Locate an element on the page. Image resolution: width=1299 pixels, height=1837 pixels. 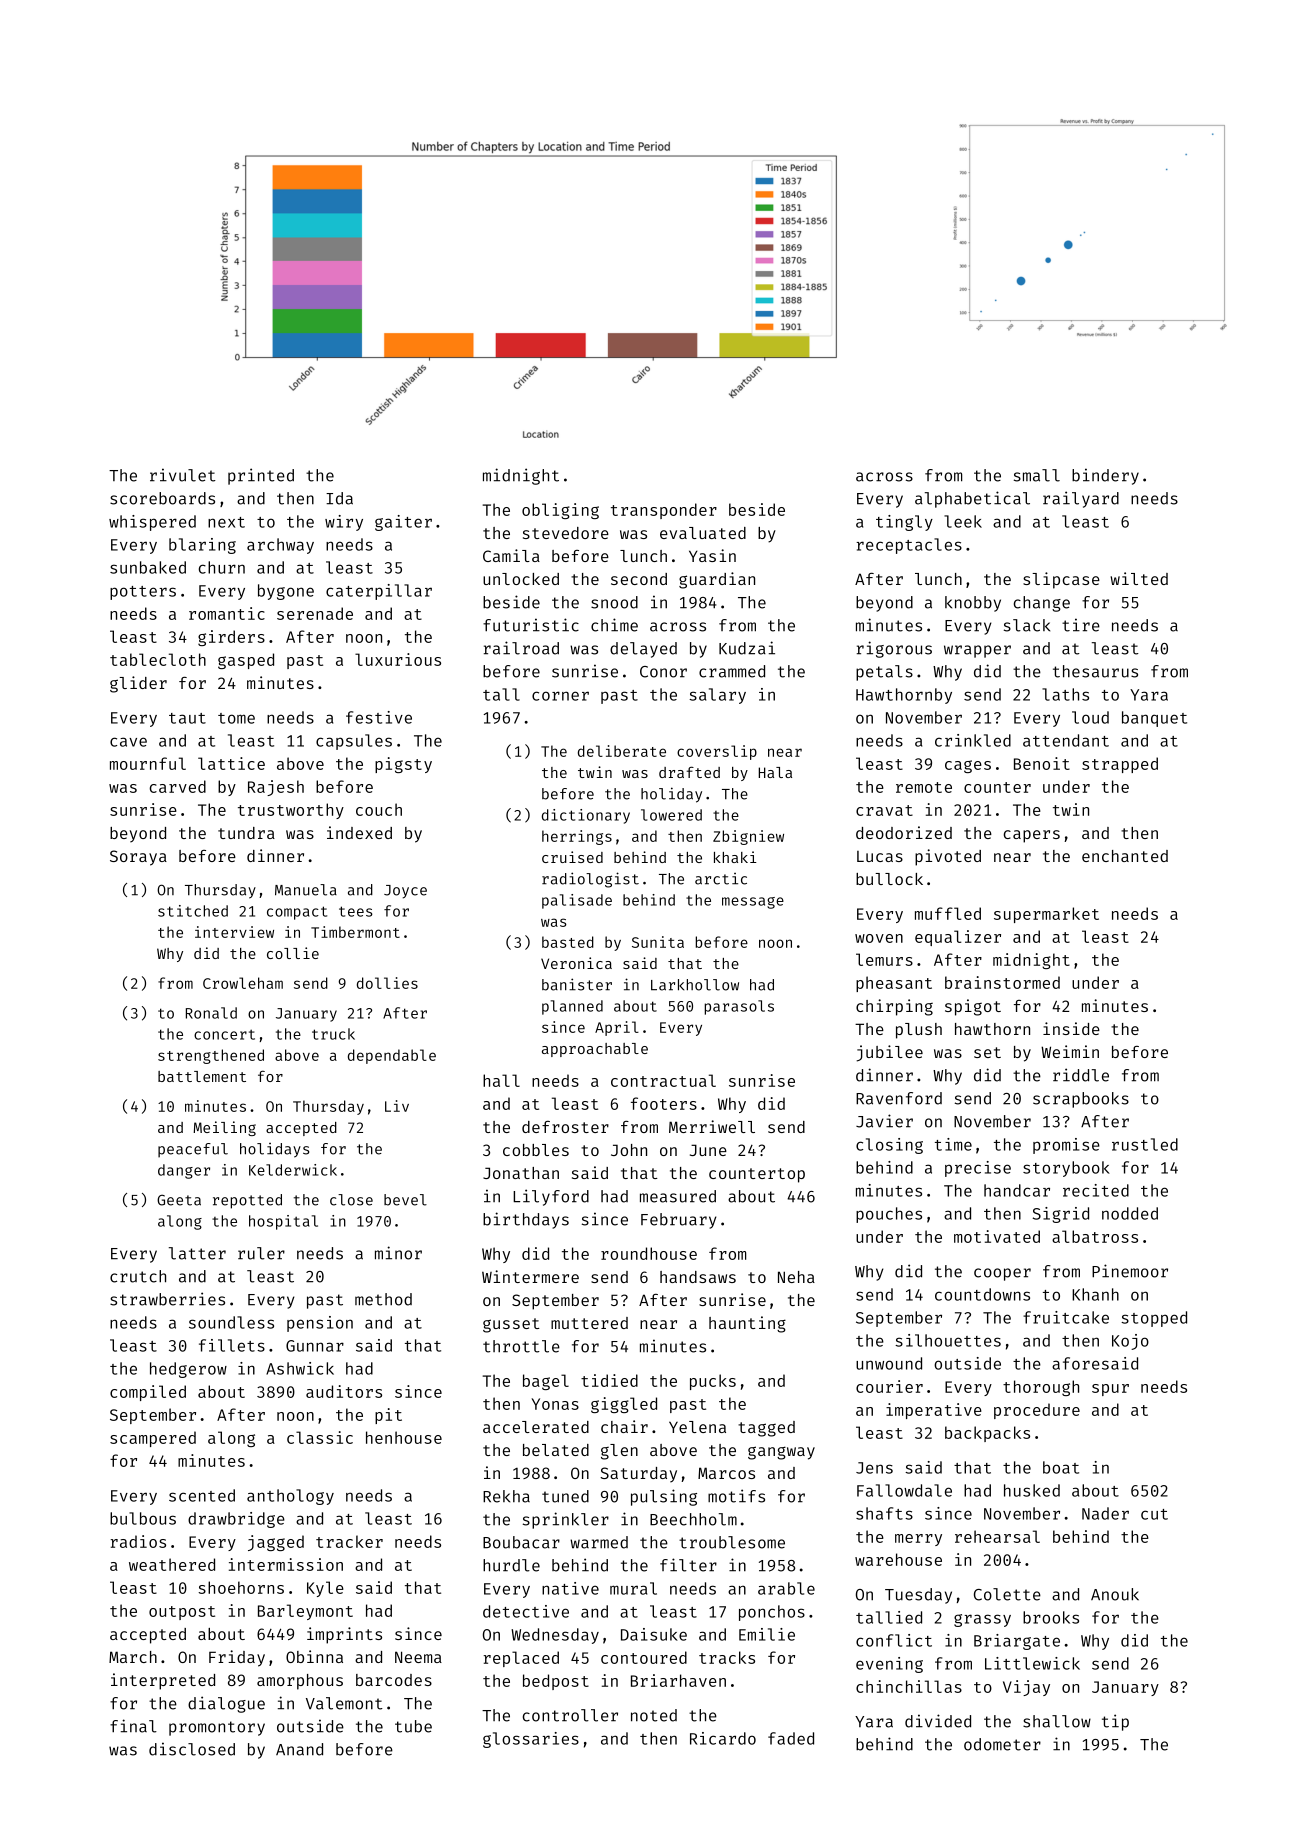
bindery is located at coordinates (1105, 476).
